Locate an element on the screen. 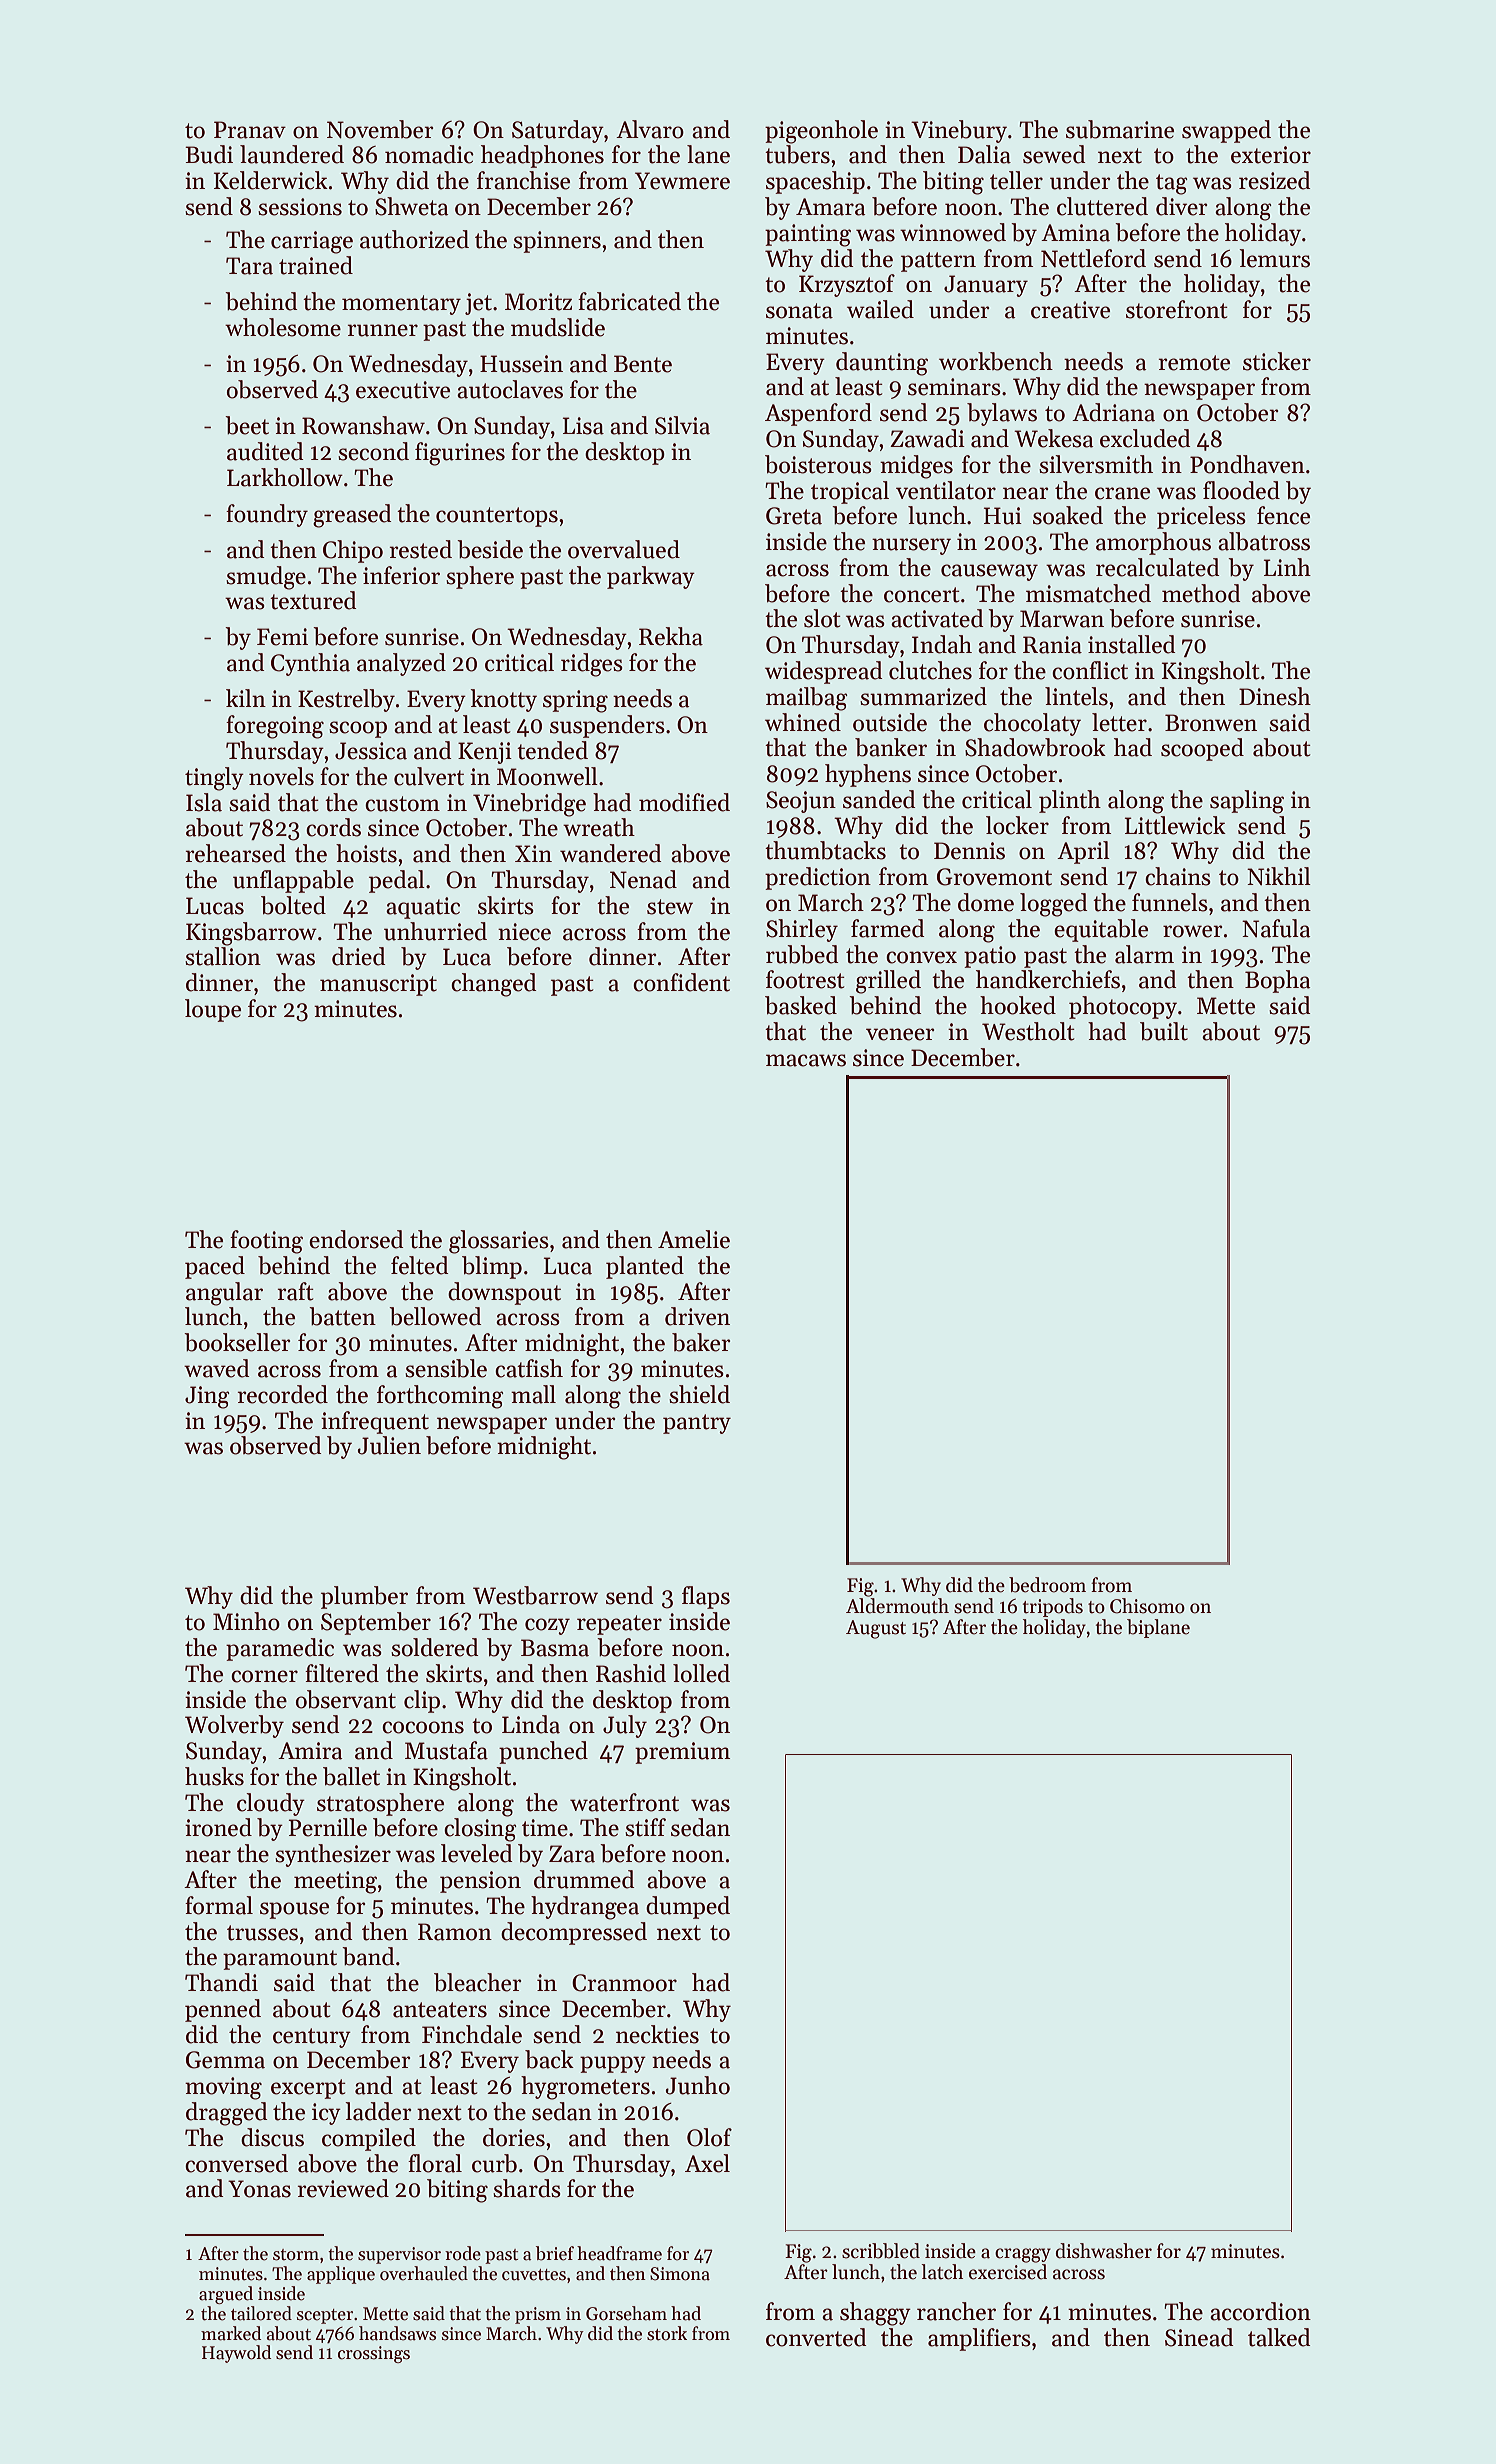 The width and height of the screenshot is (1496, 2464). tubers is located at coordinates (797, 154).
